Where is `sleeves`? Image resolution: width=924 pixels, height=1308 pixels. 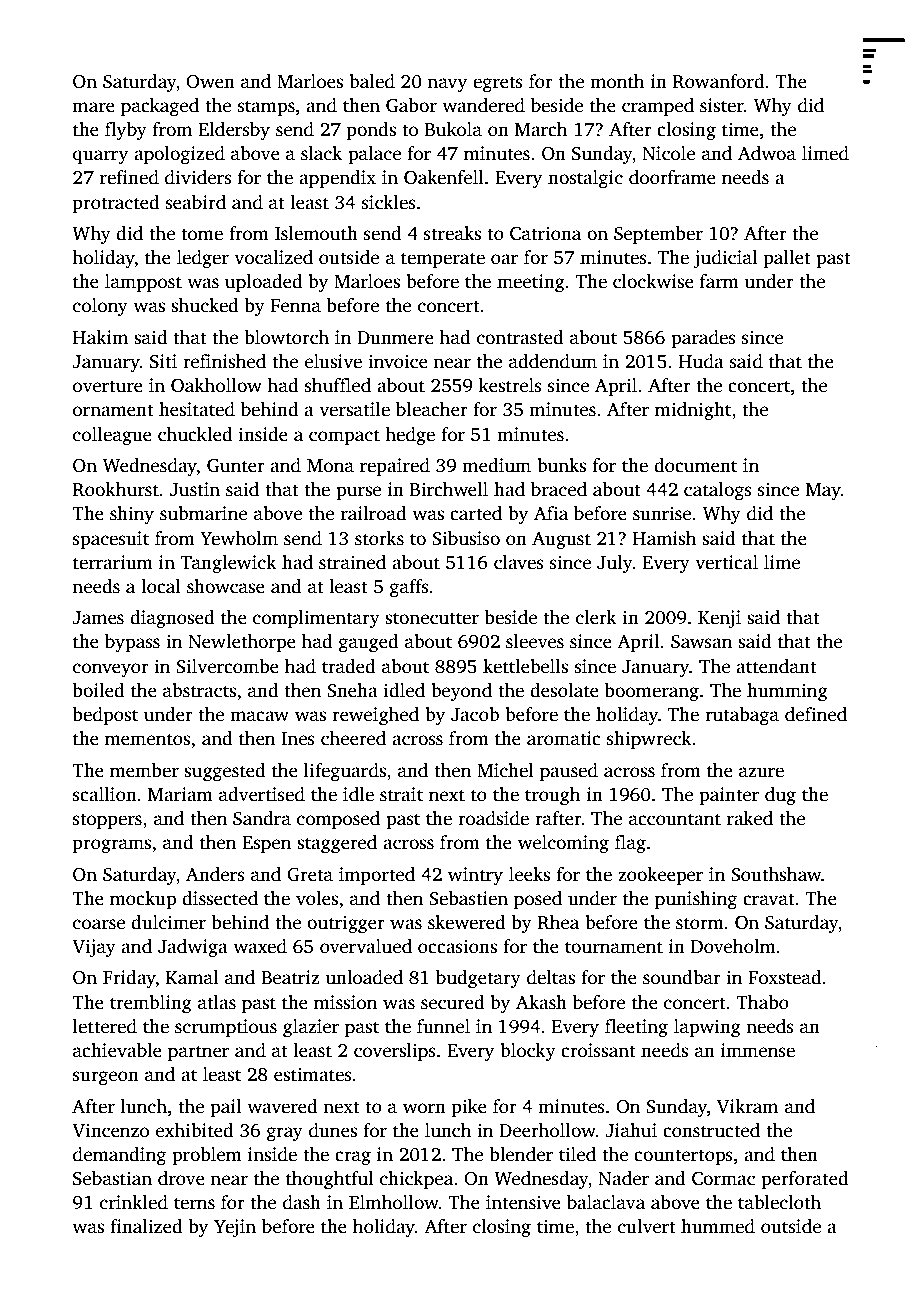
sleeves is located at coordinates (535, 641).
